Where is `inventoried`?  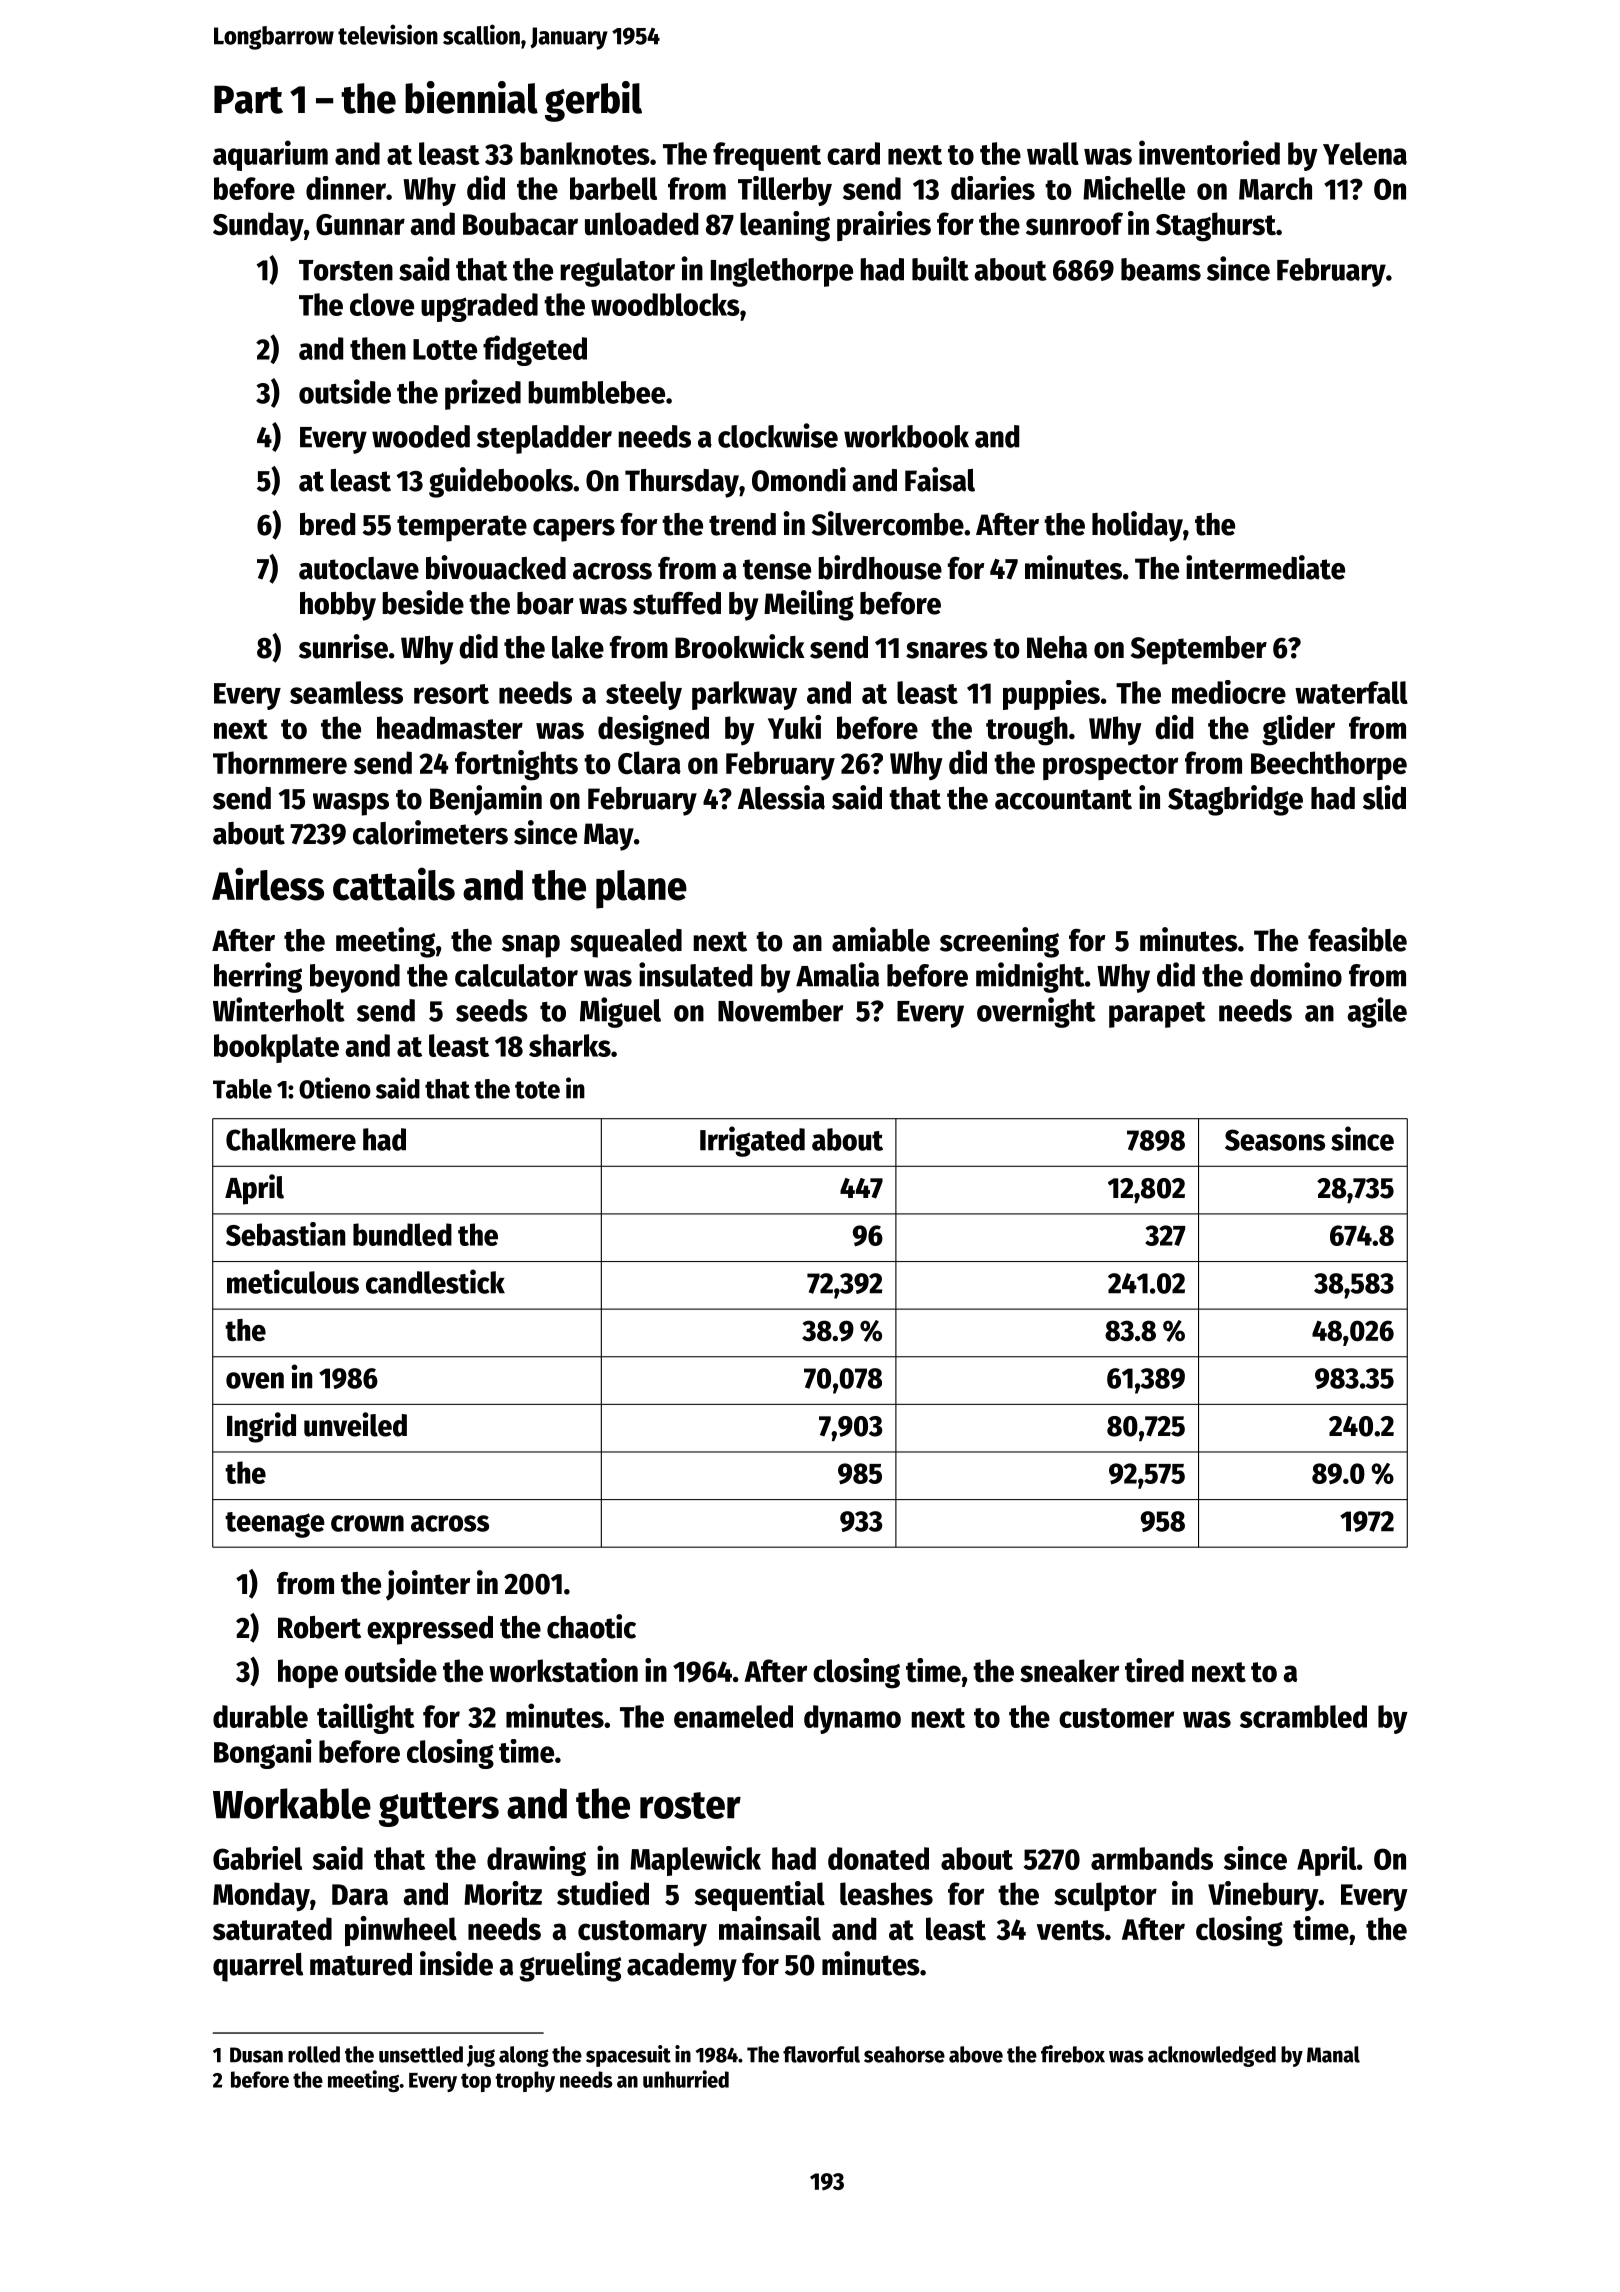 inventoried is located at coordinates (1209, 152).
